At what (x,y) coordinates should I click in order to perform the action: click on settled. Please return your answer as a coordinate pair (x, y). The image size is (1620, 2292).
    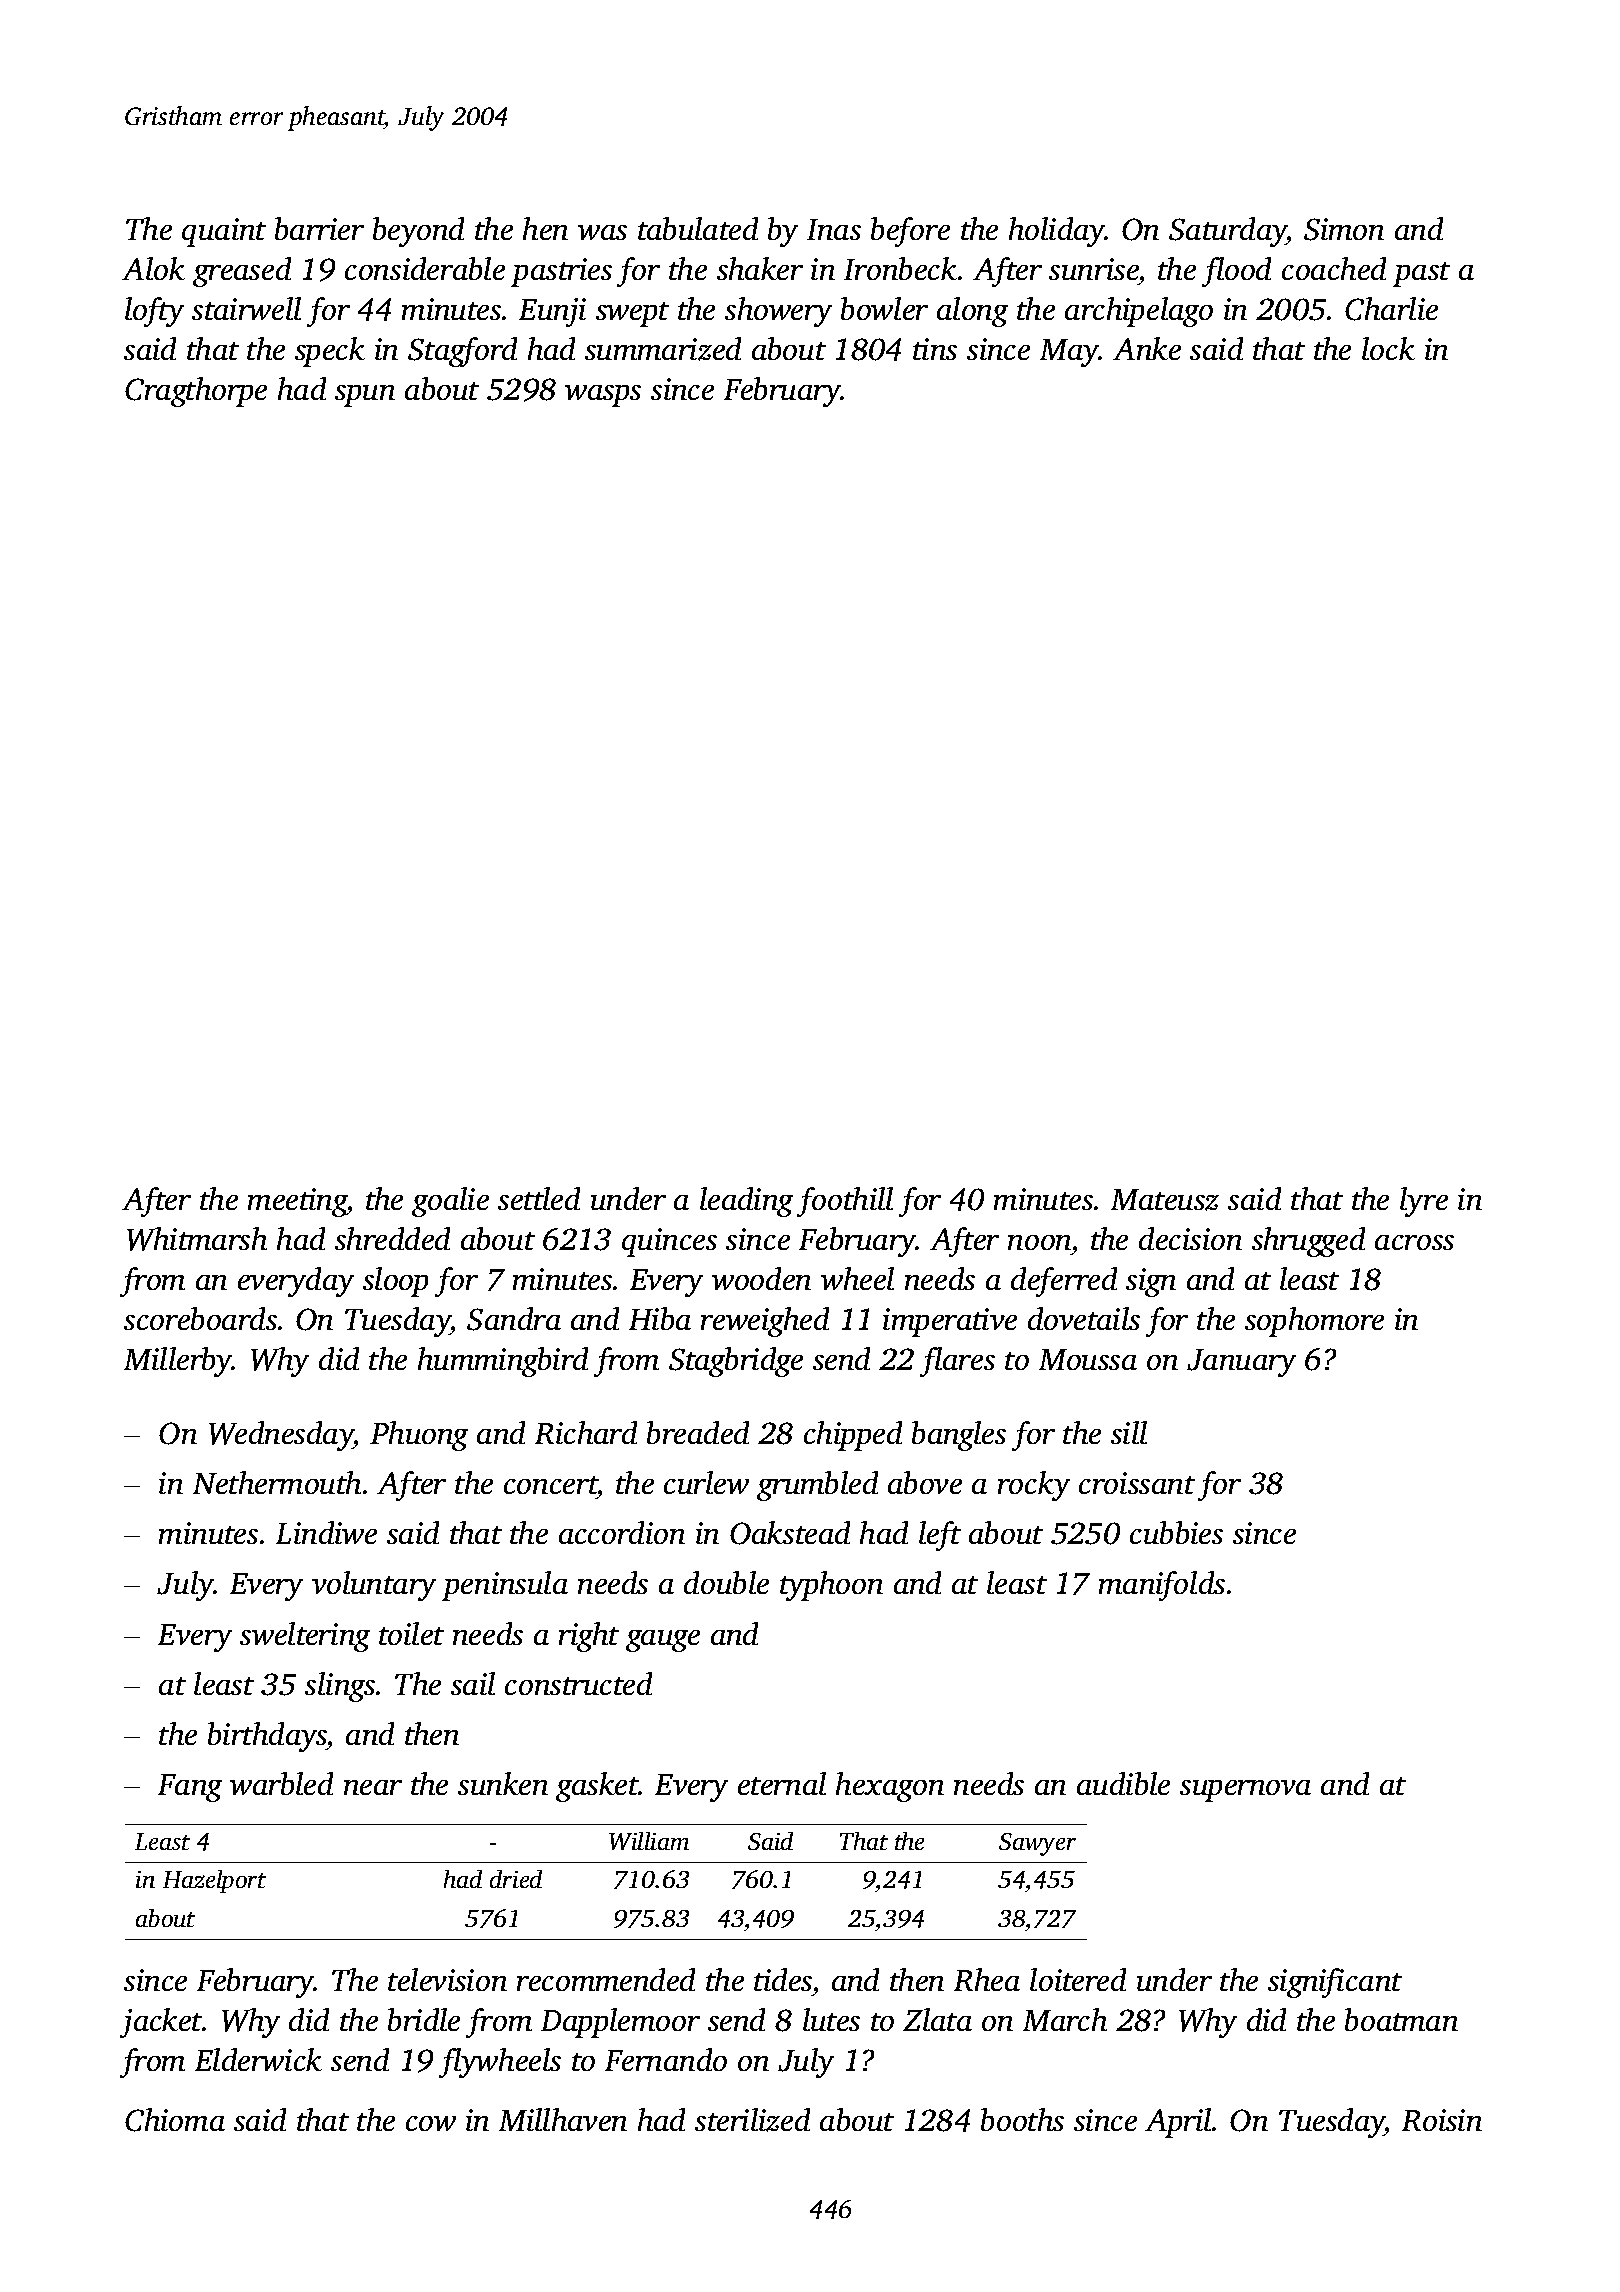
    Looking at the image, I should click on (539, 1198).
